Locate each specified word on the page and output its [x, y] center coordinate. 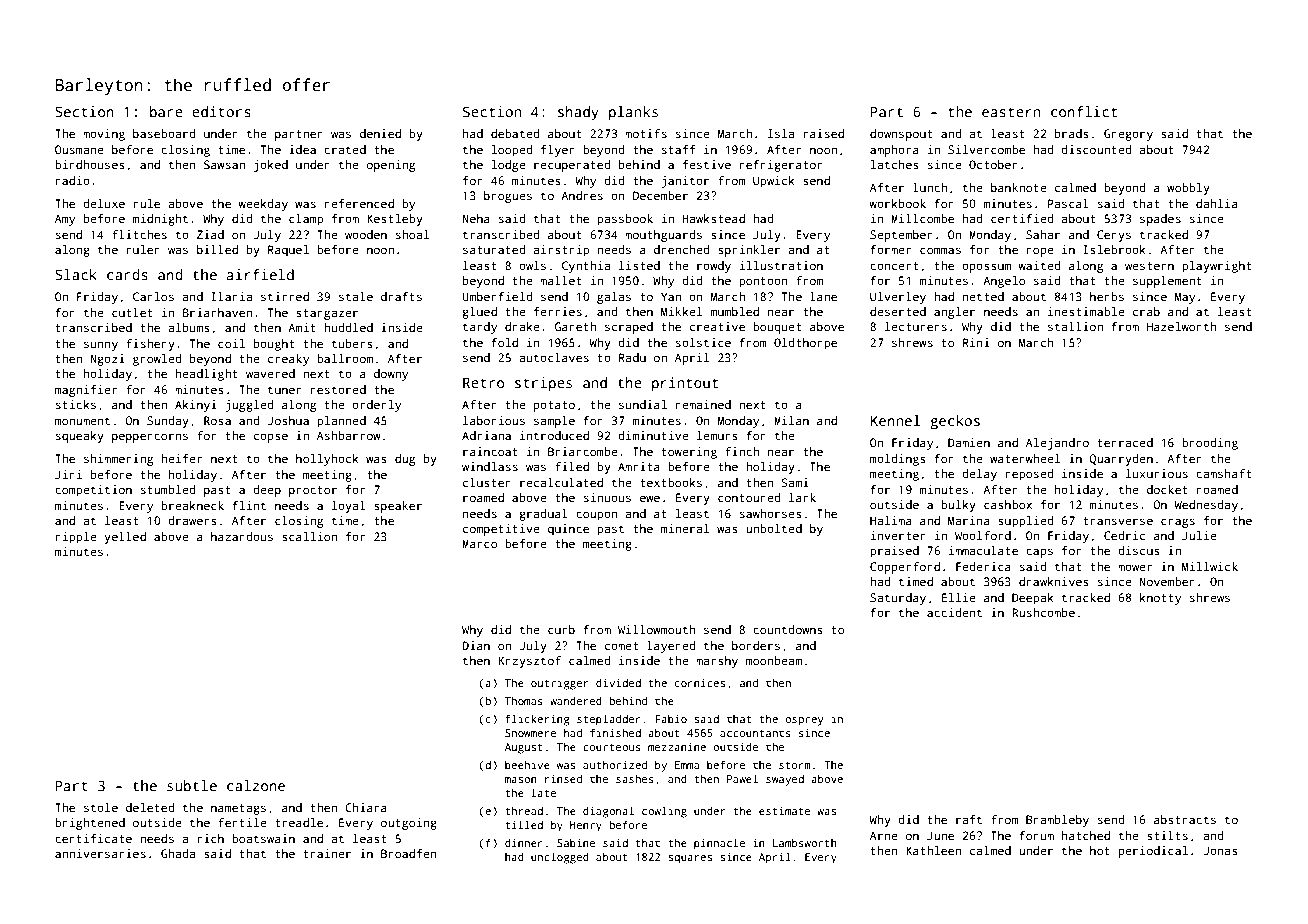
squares [690, 859]
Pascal [1068, 203]
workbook [897, 203]
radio [73, 180]
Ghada [178, 853]
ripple [76, 538]
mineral [685, 528]
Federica [983, 566]
